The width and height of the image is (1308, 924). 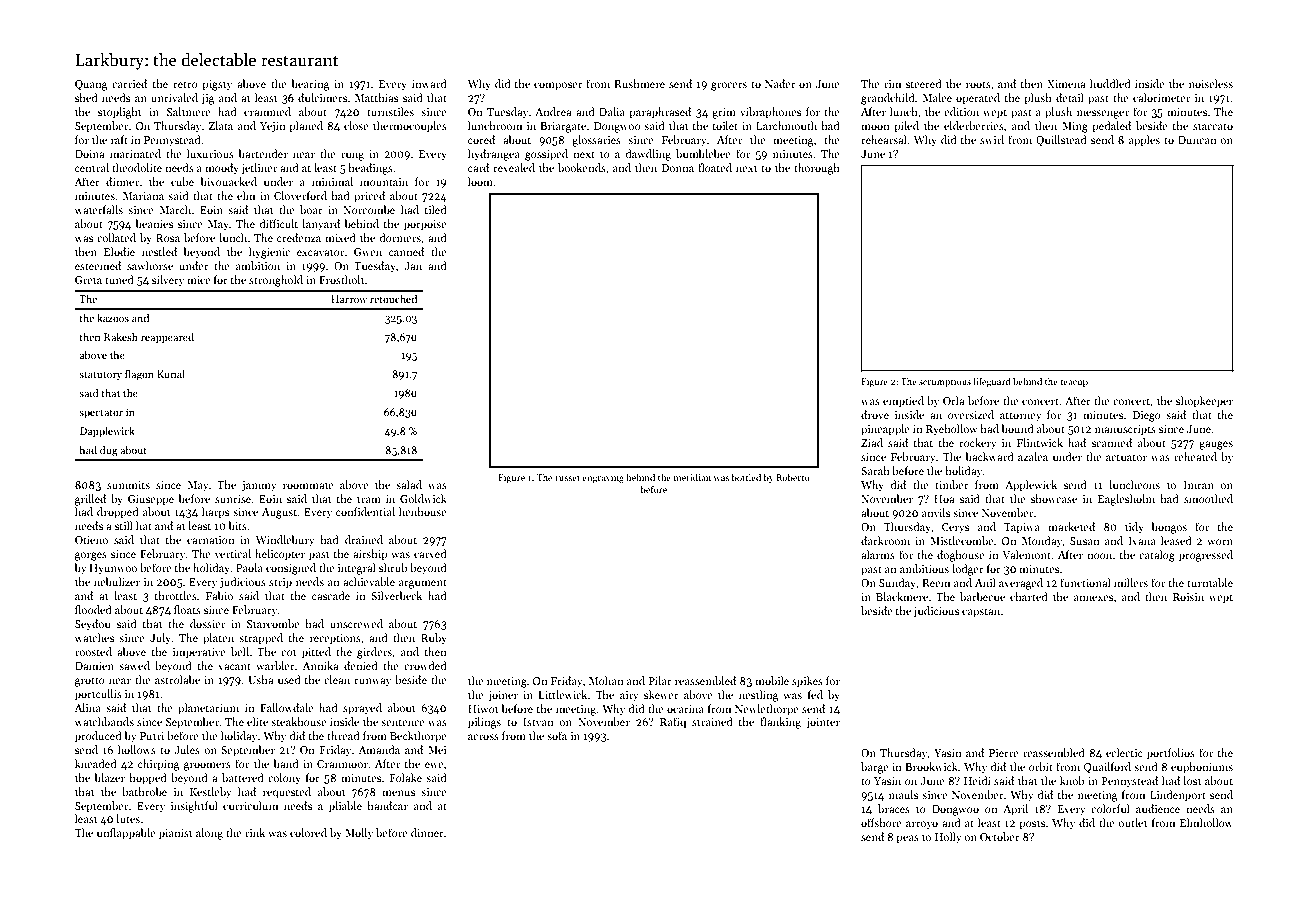 What do you see at coordinates (413, 266) in the image?
I see `Jan` at bounding box center [413, 266].
